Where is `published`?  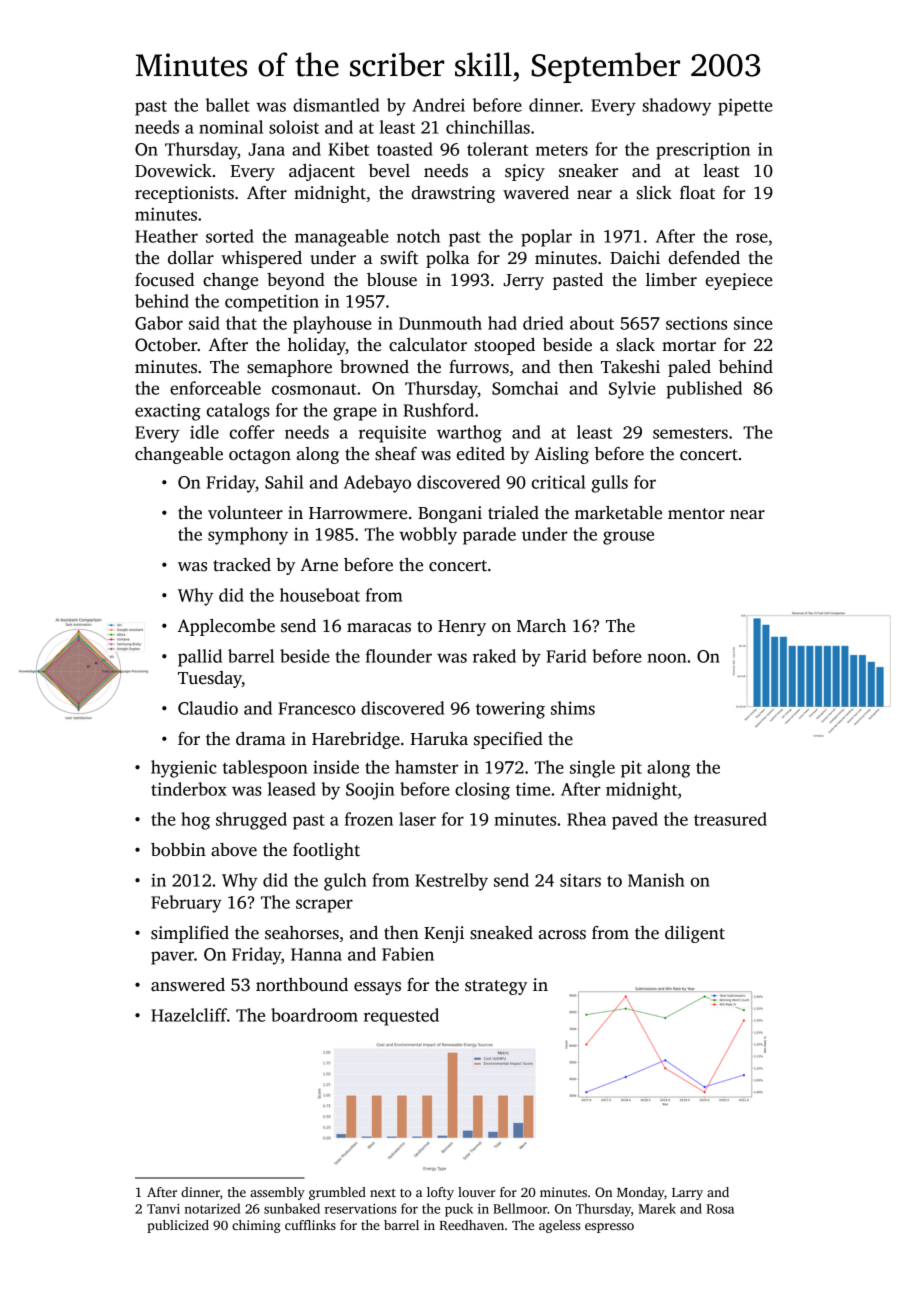 published is located at coordinates (704, 390).
